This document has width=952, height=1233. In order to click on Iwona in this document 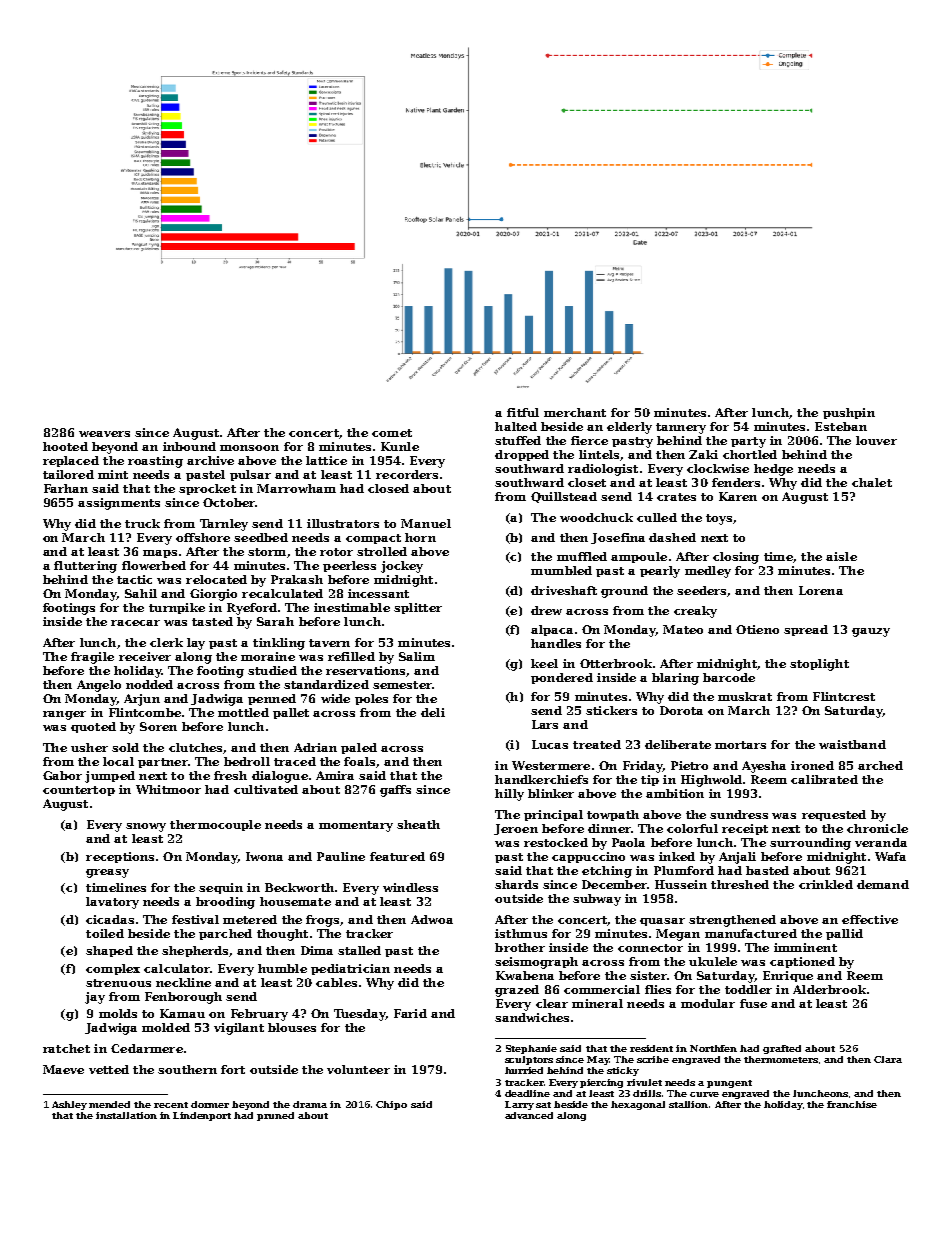, I will do `click(264, 856)`.
